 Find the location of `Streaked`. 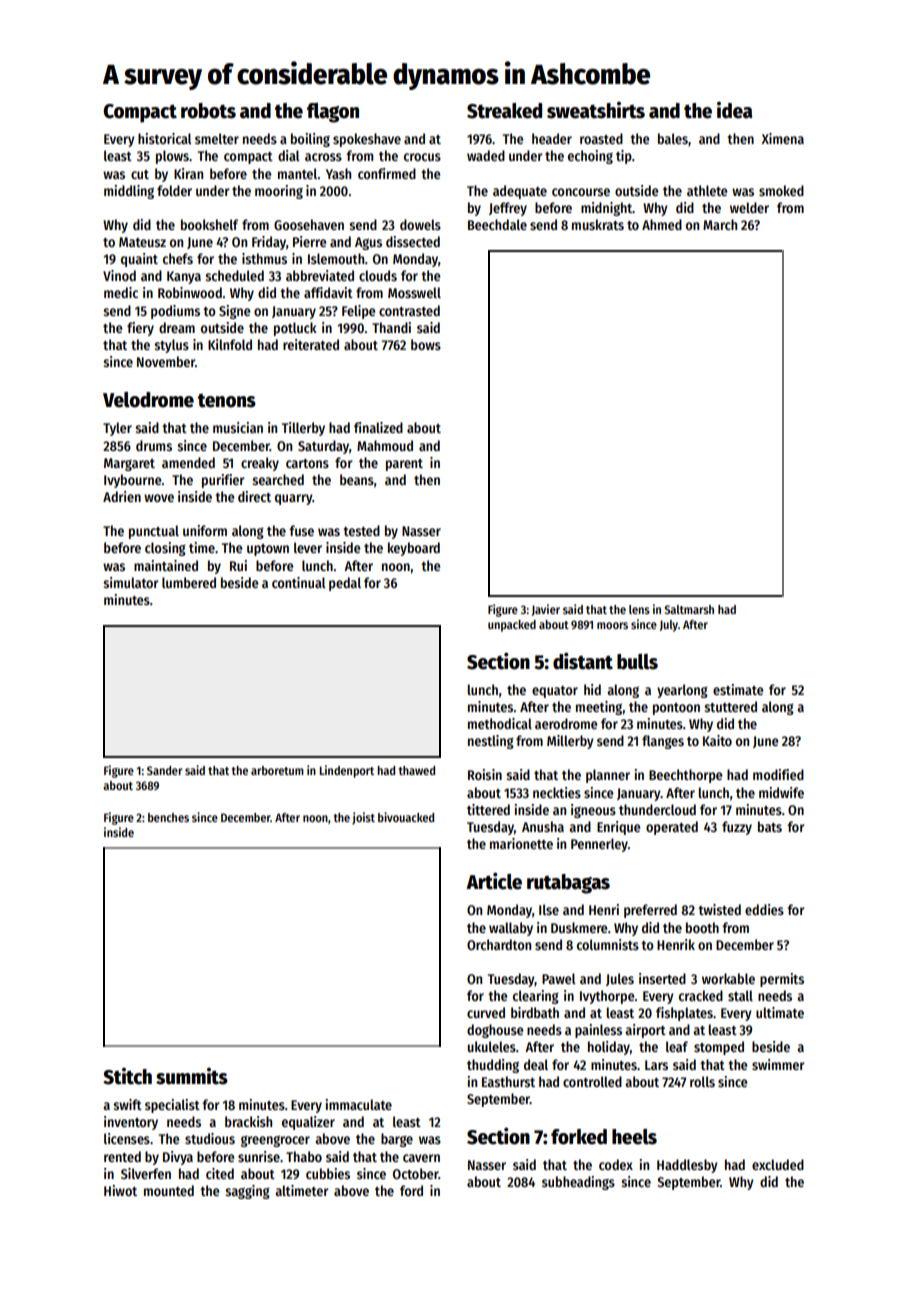

Streaked is located at coordinates (504, 111).
